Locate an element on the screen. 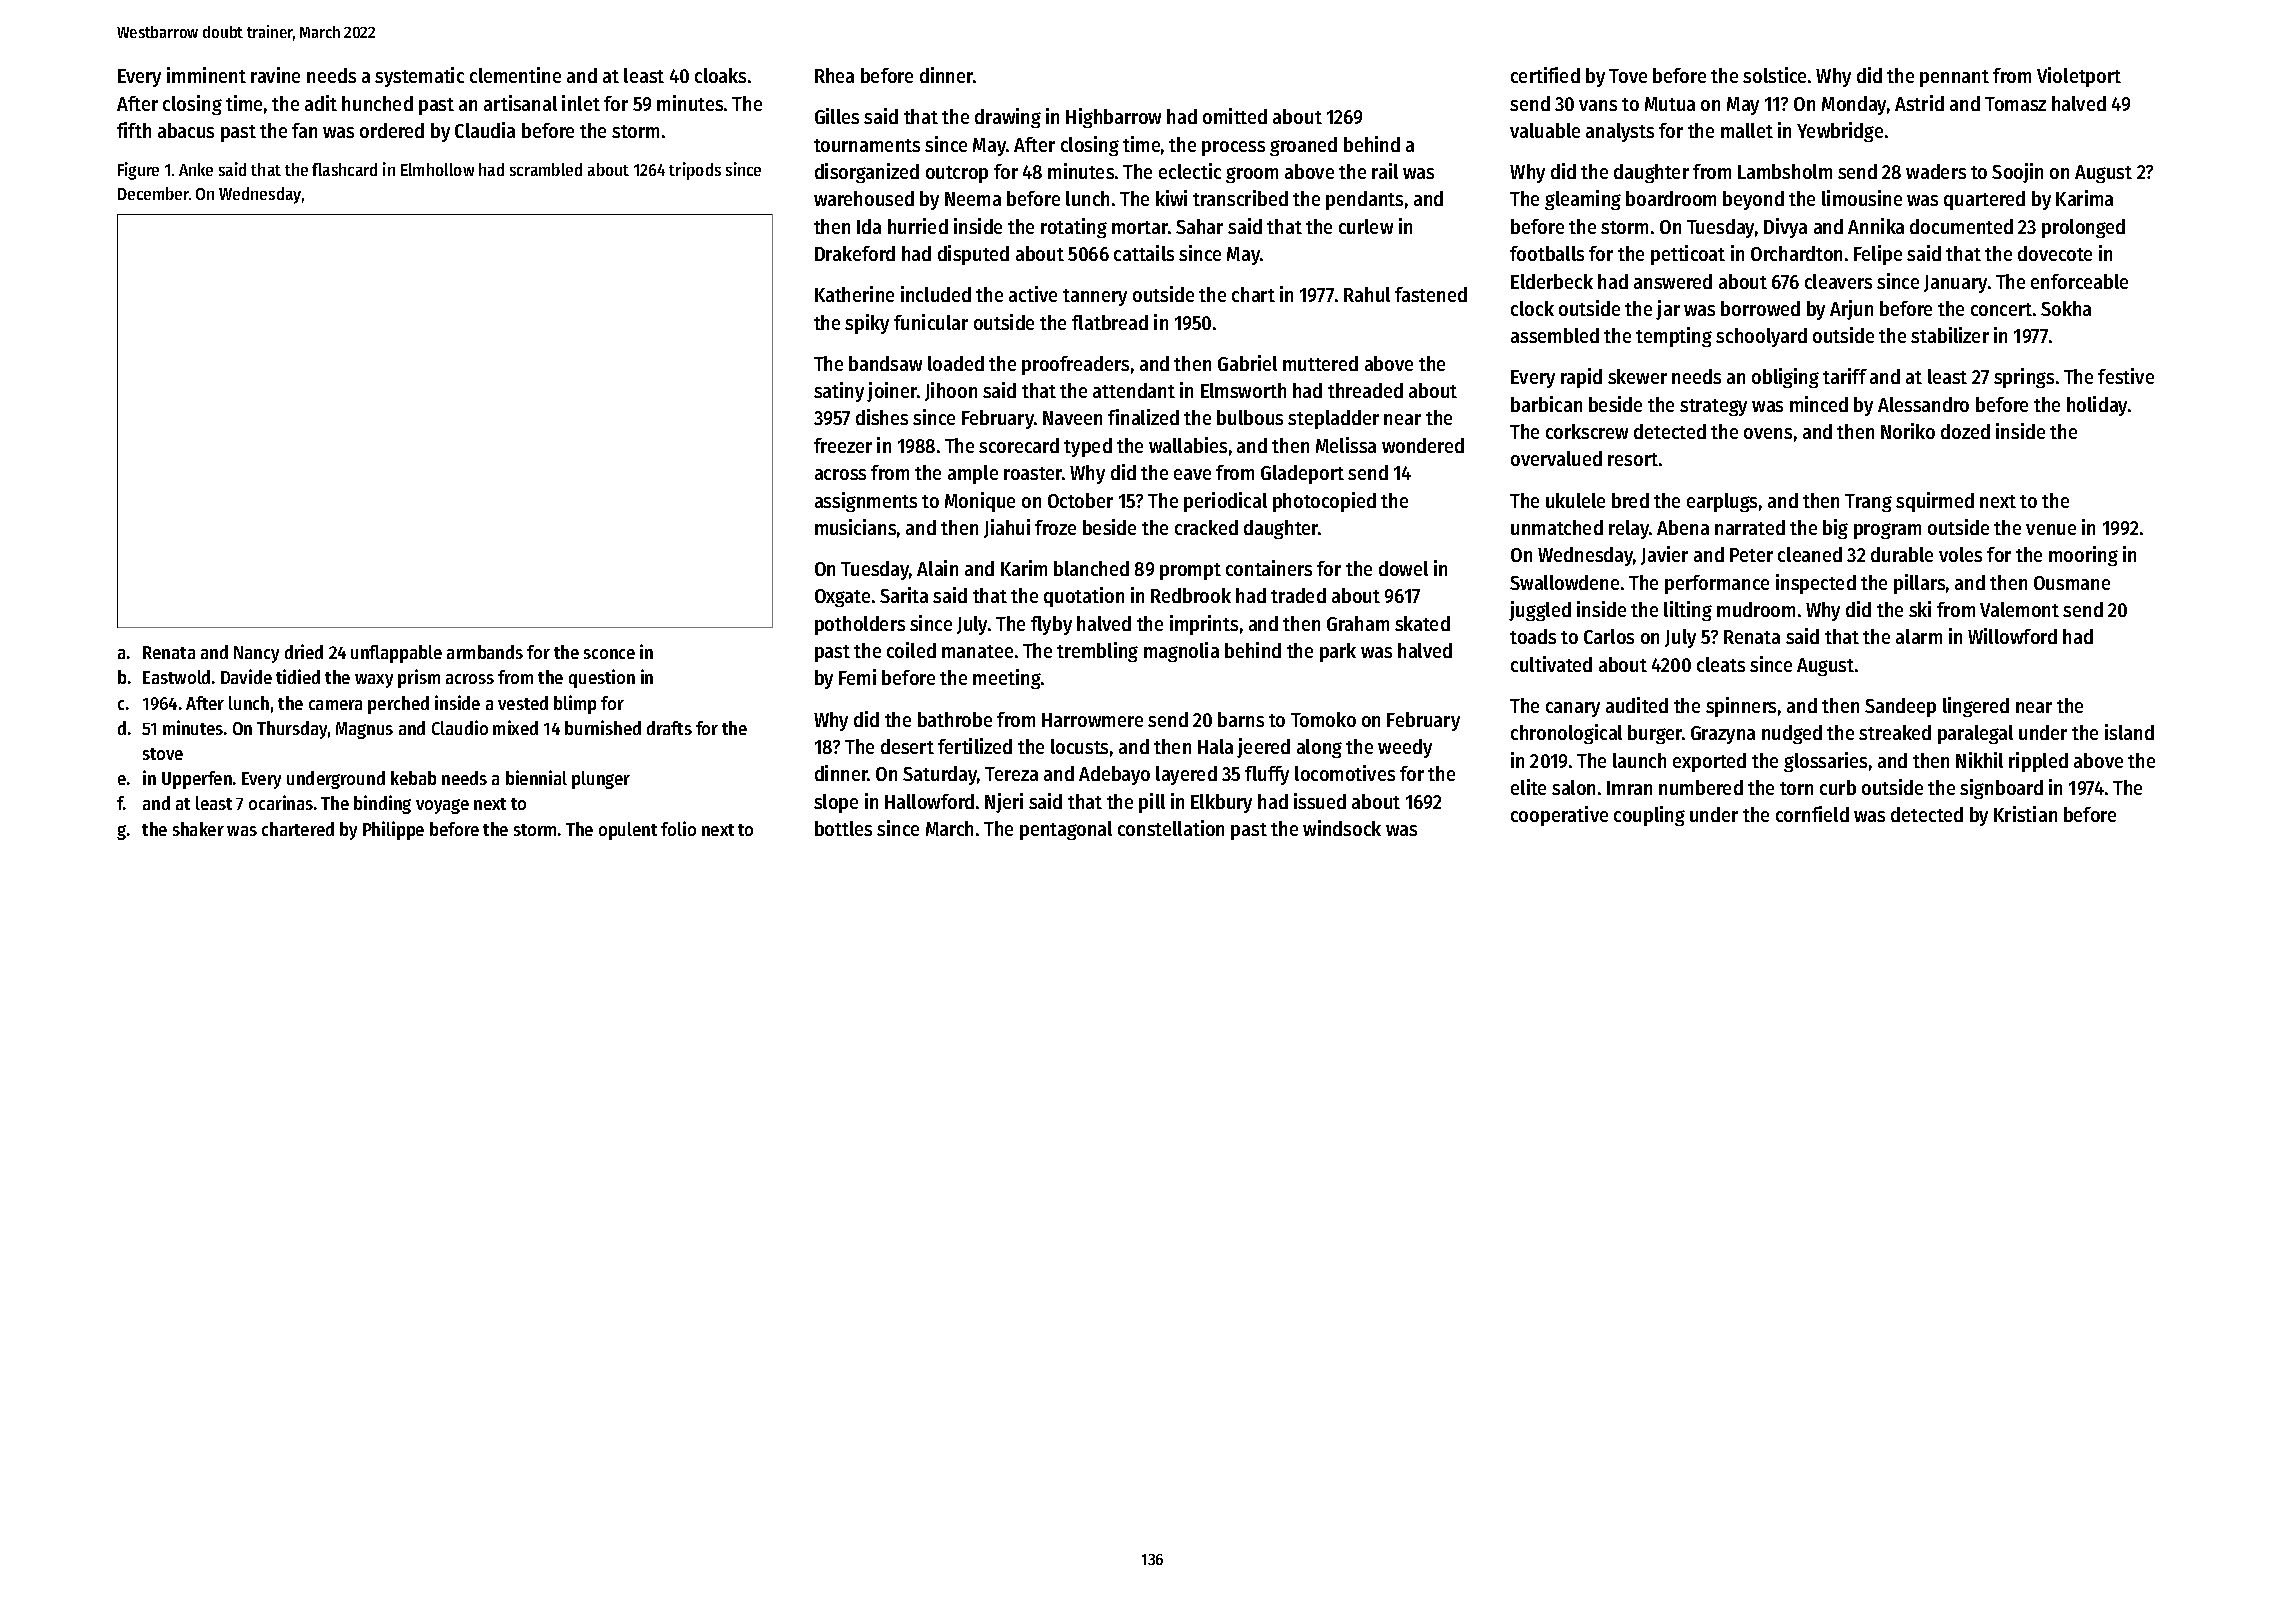 Image resolution: width=2283 pixels, height=1614 pixels. systematic is located at coordinates (419, 77).
